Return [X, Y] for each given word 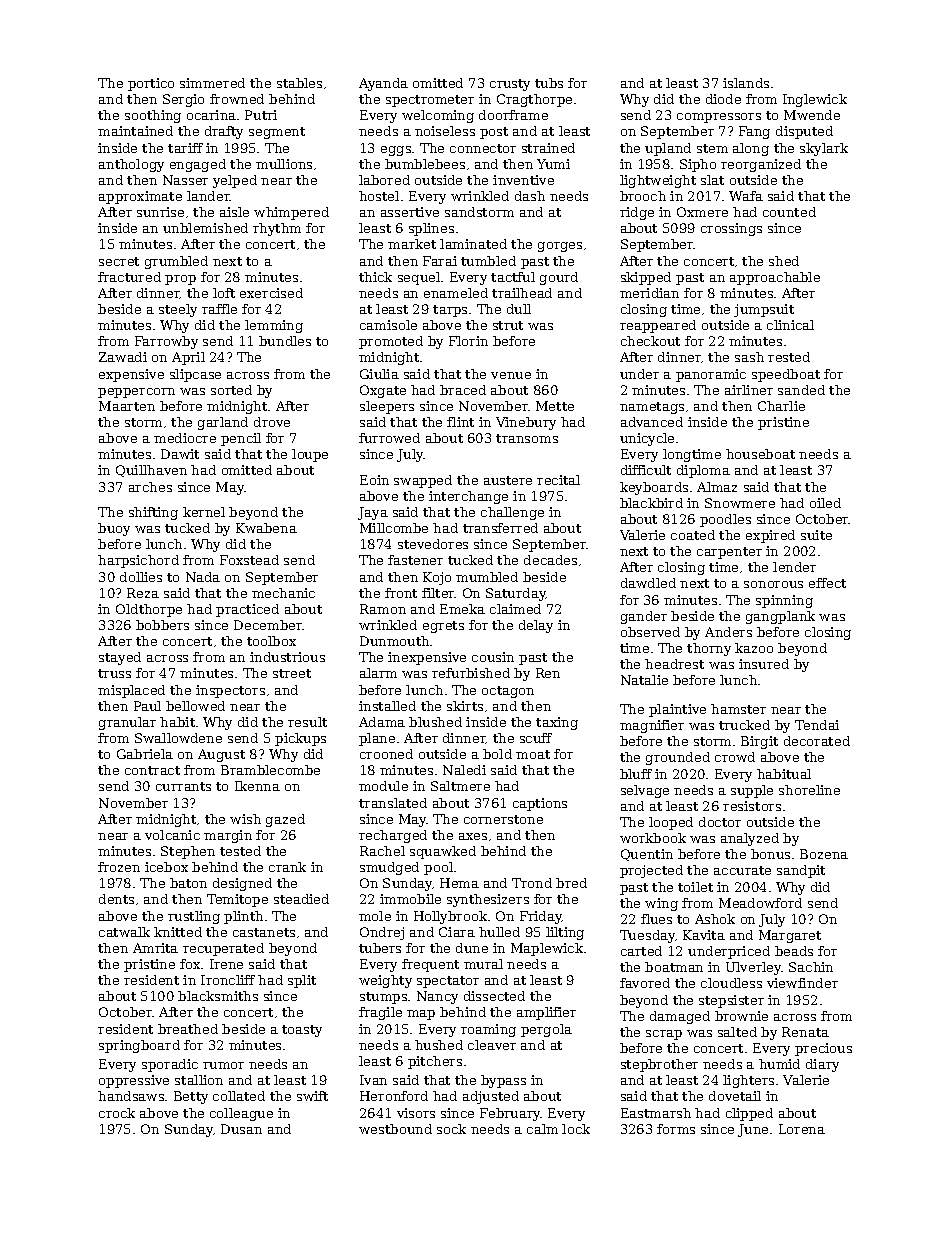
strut [508, 325]
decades [550, 560]
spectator [448, 982]
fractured [129, 277]
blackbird [651, 503]
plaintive [677, 710]
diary [822, 1065]
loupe [310, 455]
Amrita [155, 948]
